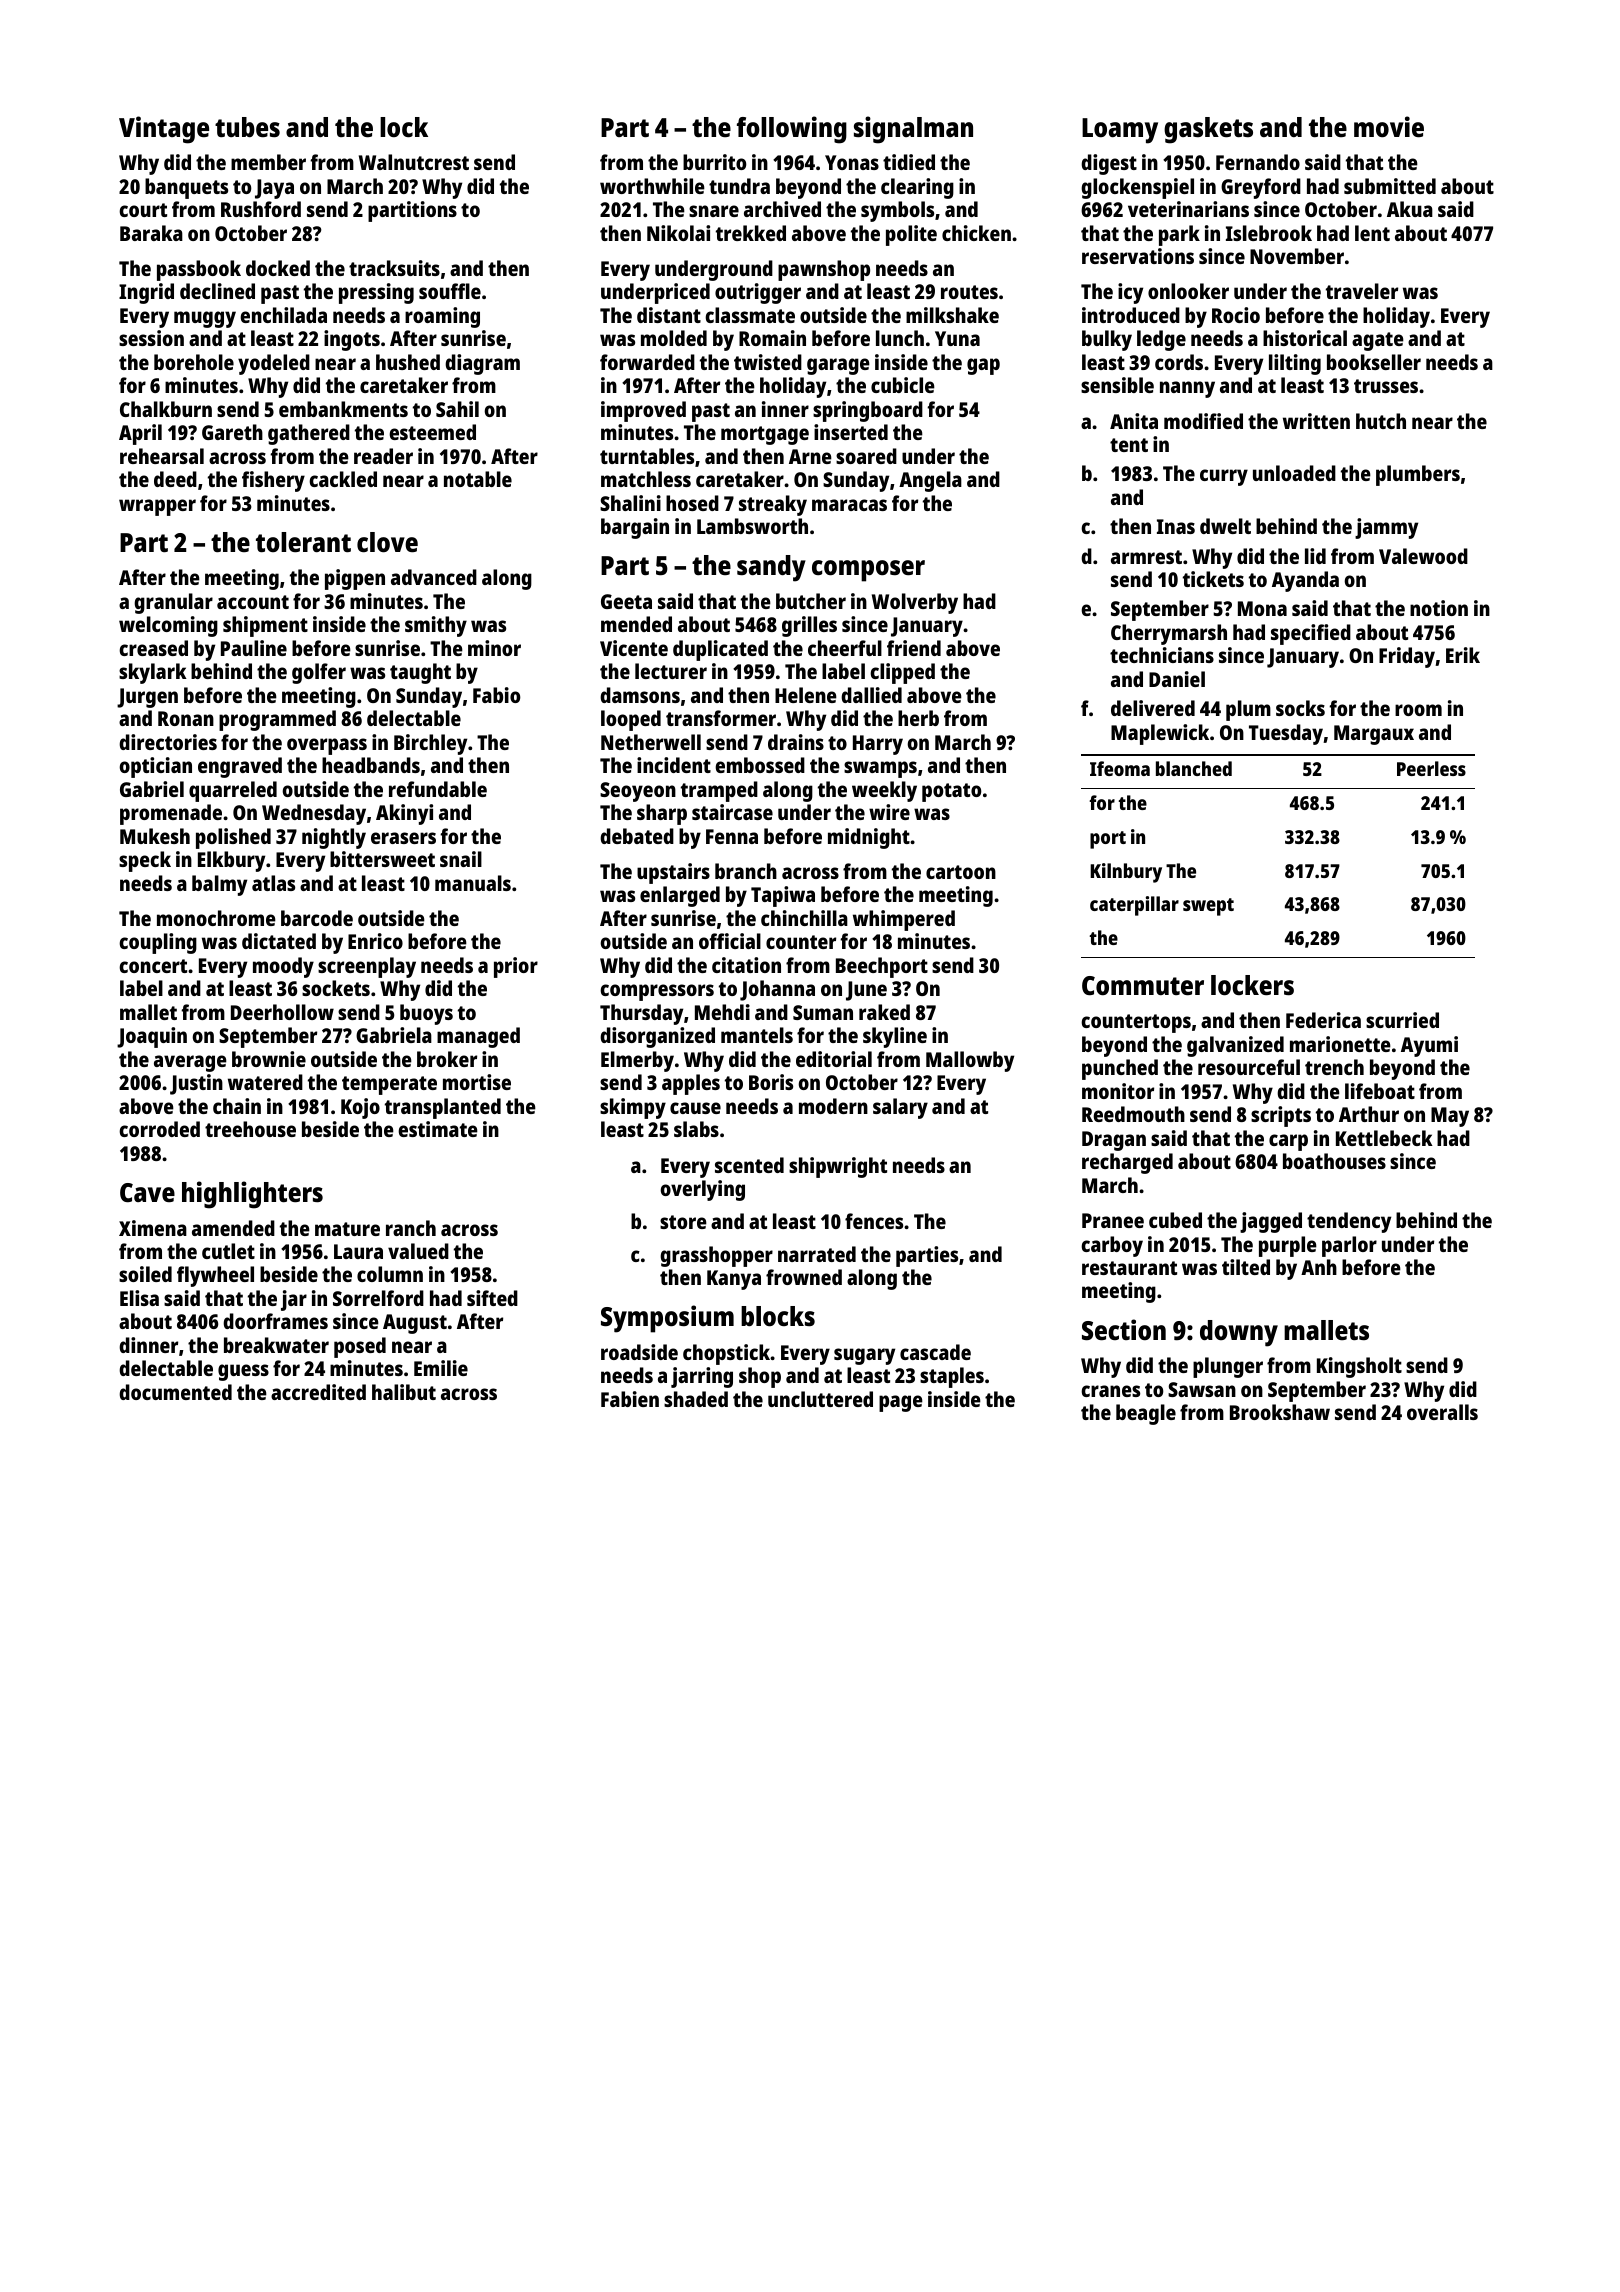 The image size is (1620, 2292). Describe the element at coordinates (696, 1399) in the screenshot. I see `shaded` at that location.
